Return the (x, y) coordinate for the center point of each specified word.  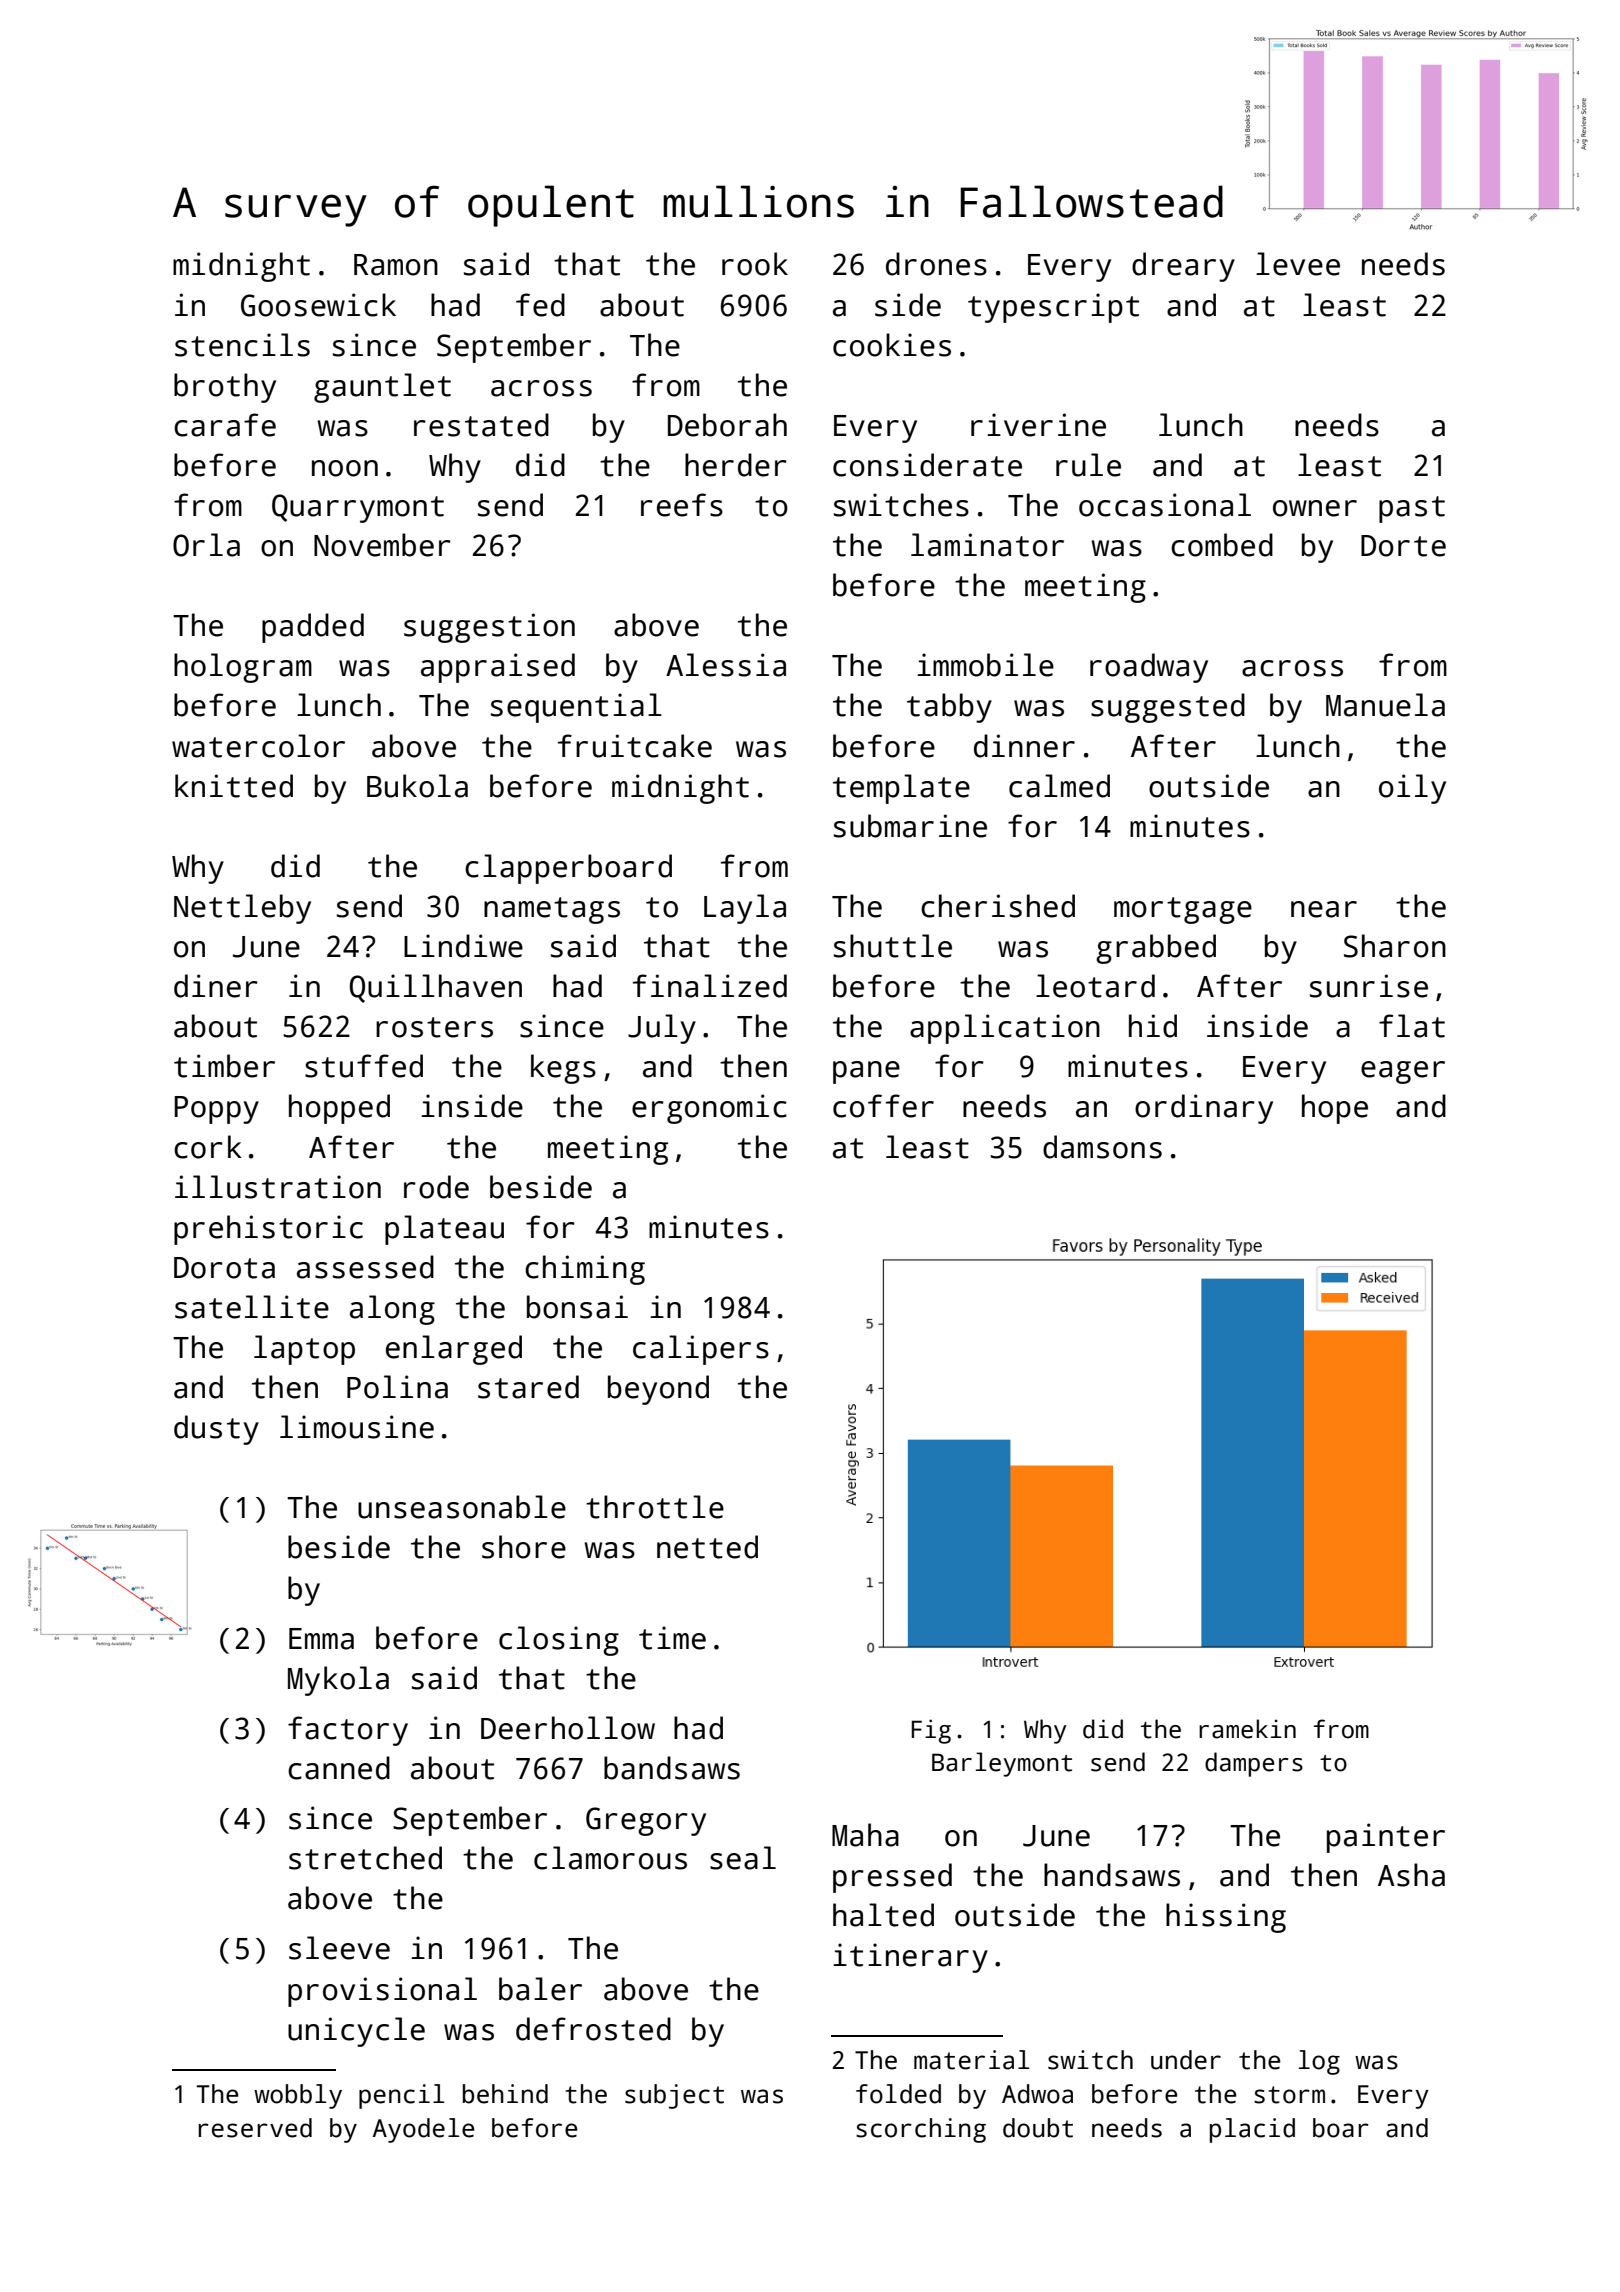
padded (313, 628)
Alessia (726, 665)
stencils (242, 345)
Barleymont (1002, 1764)
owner (1315, 508)
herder (736, 465)
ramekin (1247, 1729)
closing (559, 1641)
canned (339, 1768)
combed (1222, 545)
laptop (304, 1350)
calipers (701, 1350)
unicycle (356, 2032)
